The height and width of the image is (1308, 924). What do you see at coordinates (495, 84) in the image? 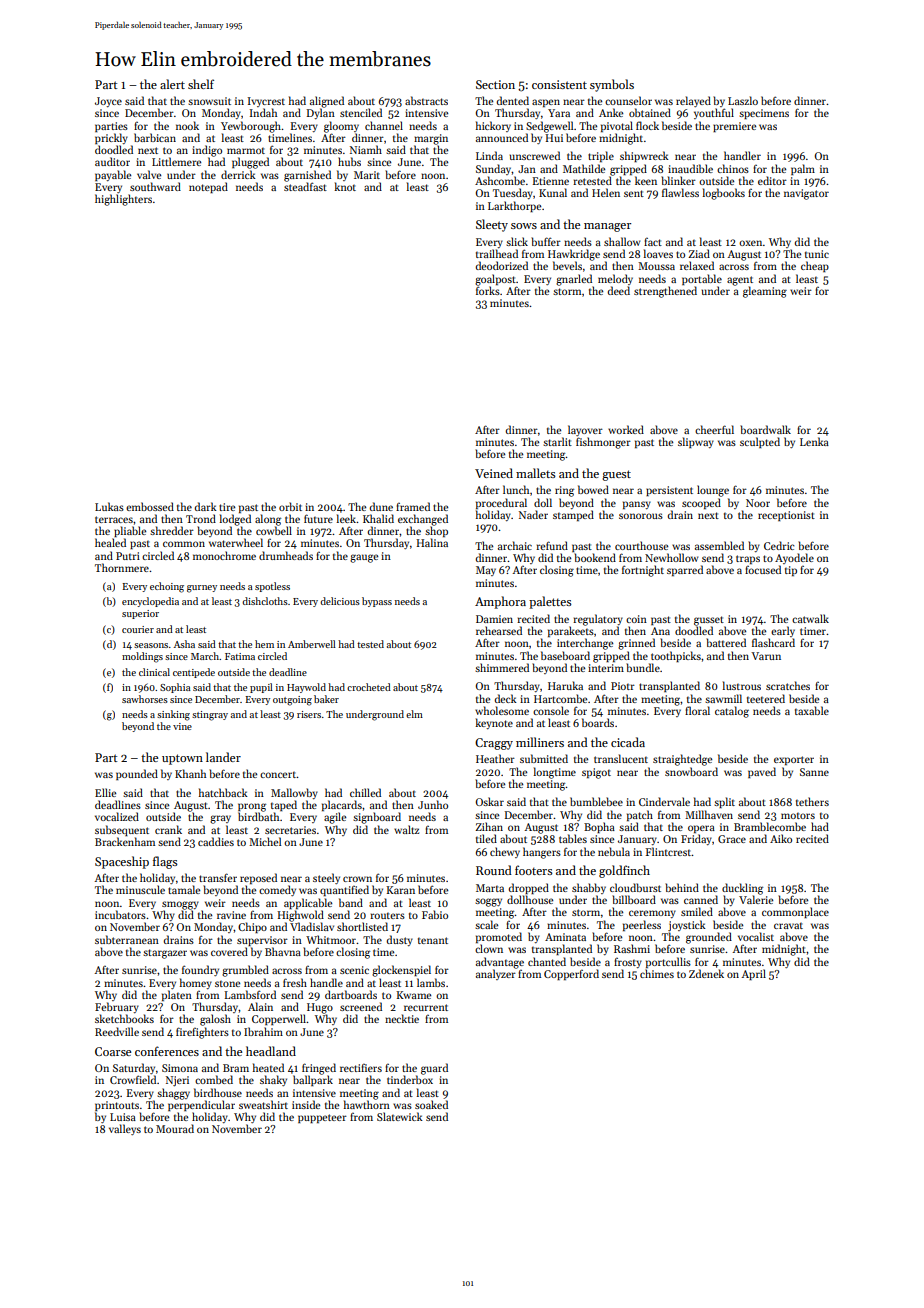
I see `Section` at bounding box center [495, 84].
